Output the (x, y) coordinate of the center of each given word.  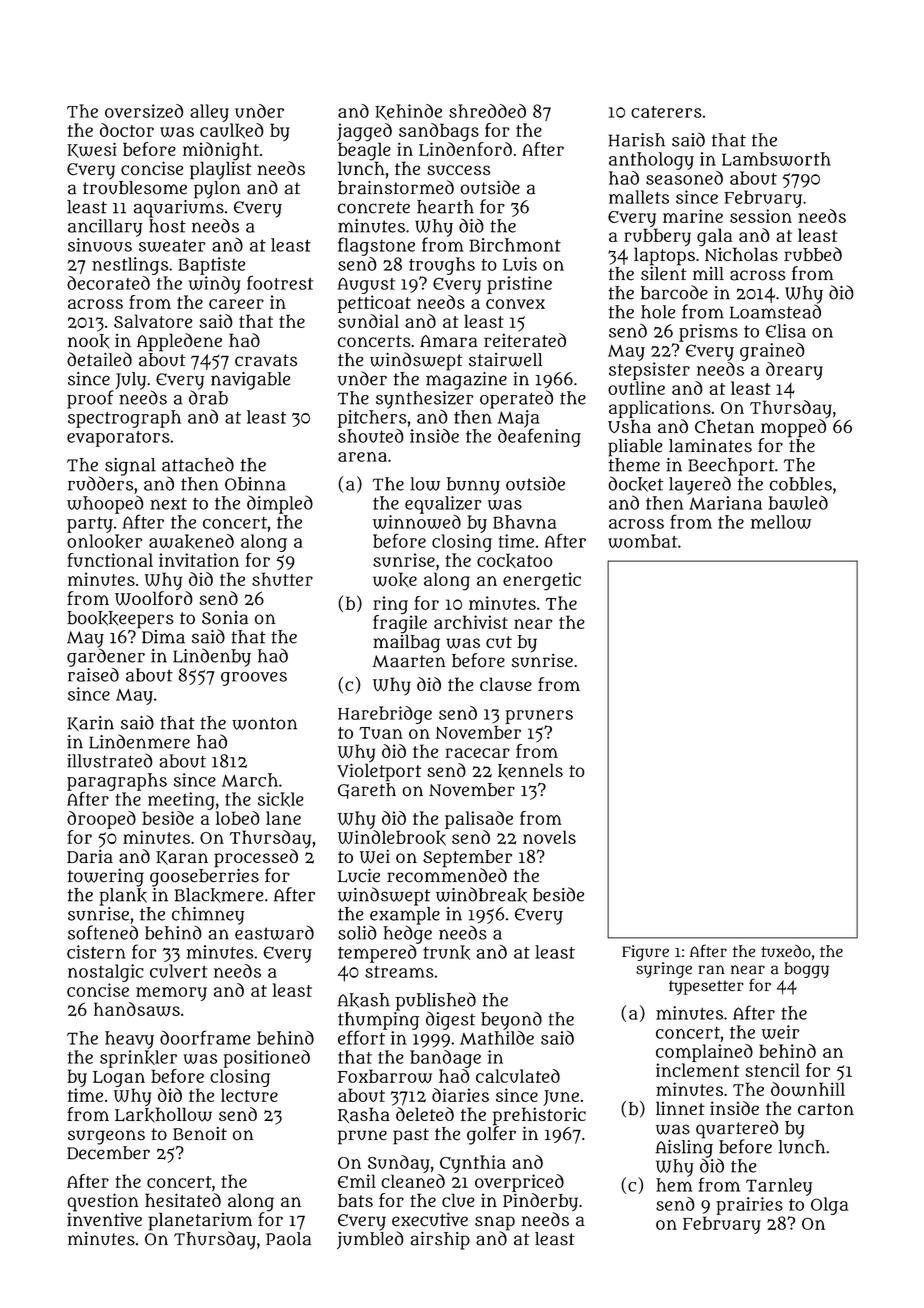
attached (198, 464)
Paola (288, 1239)
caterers (666, 112)
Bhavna (525, 522)
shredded (487, 111)
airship (440, 1241)
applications (660, 409)
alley (209, 113)
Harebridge (385, 715)
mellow (781, 522)
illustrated (109, 760)
